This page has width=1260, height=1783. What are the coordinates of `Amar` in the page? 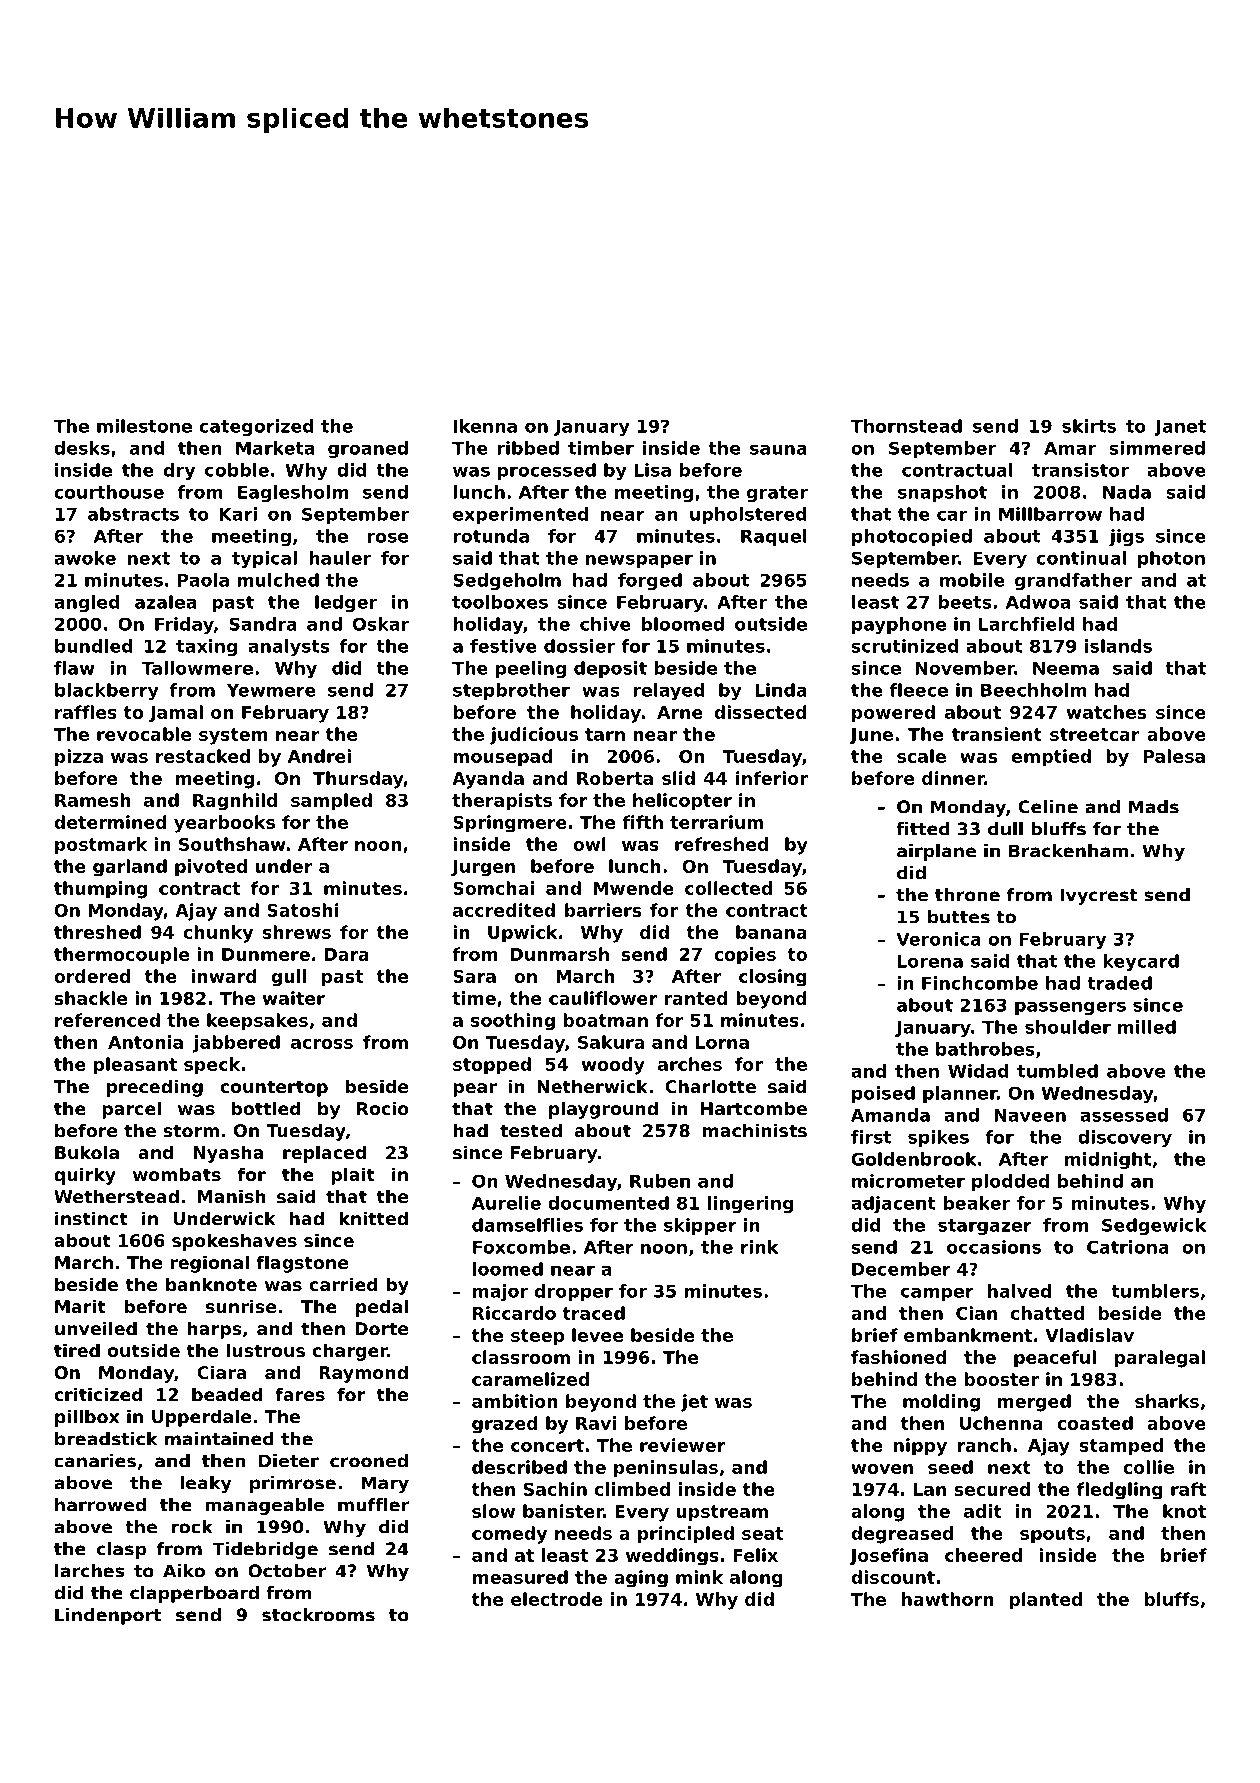 It's located at (1070, 448).
